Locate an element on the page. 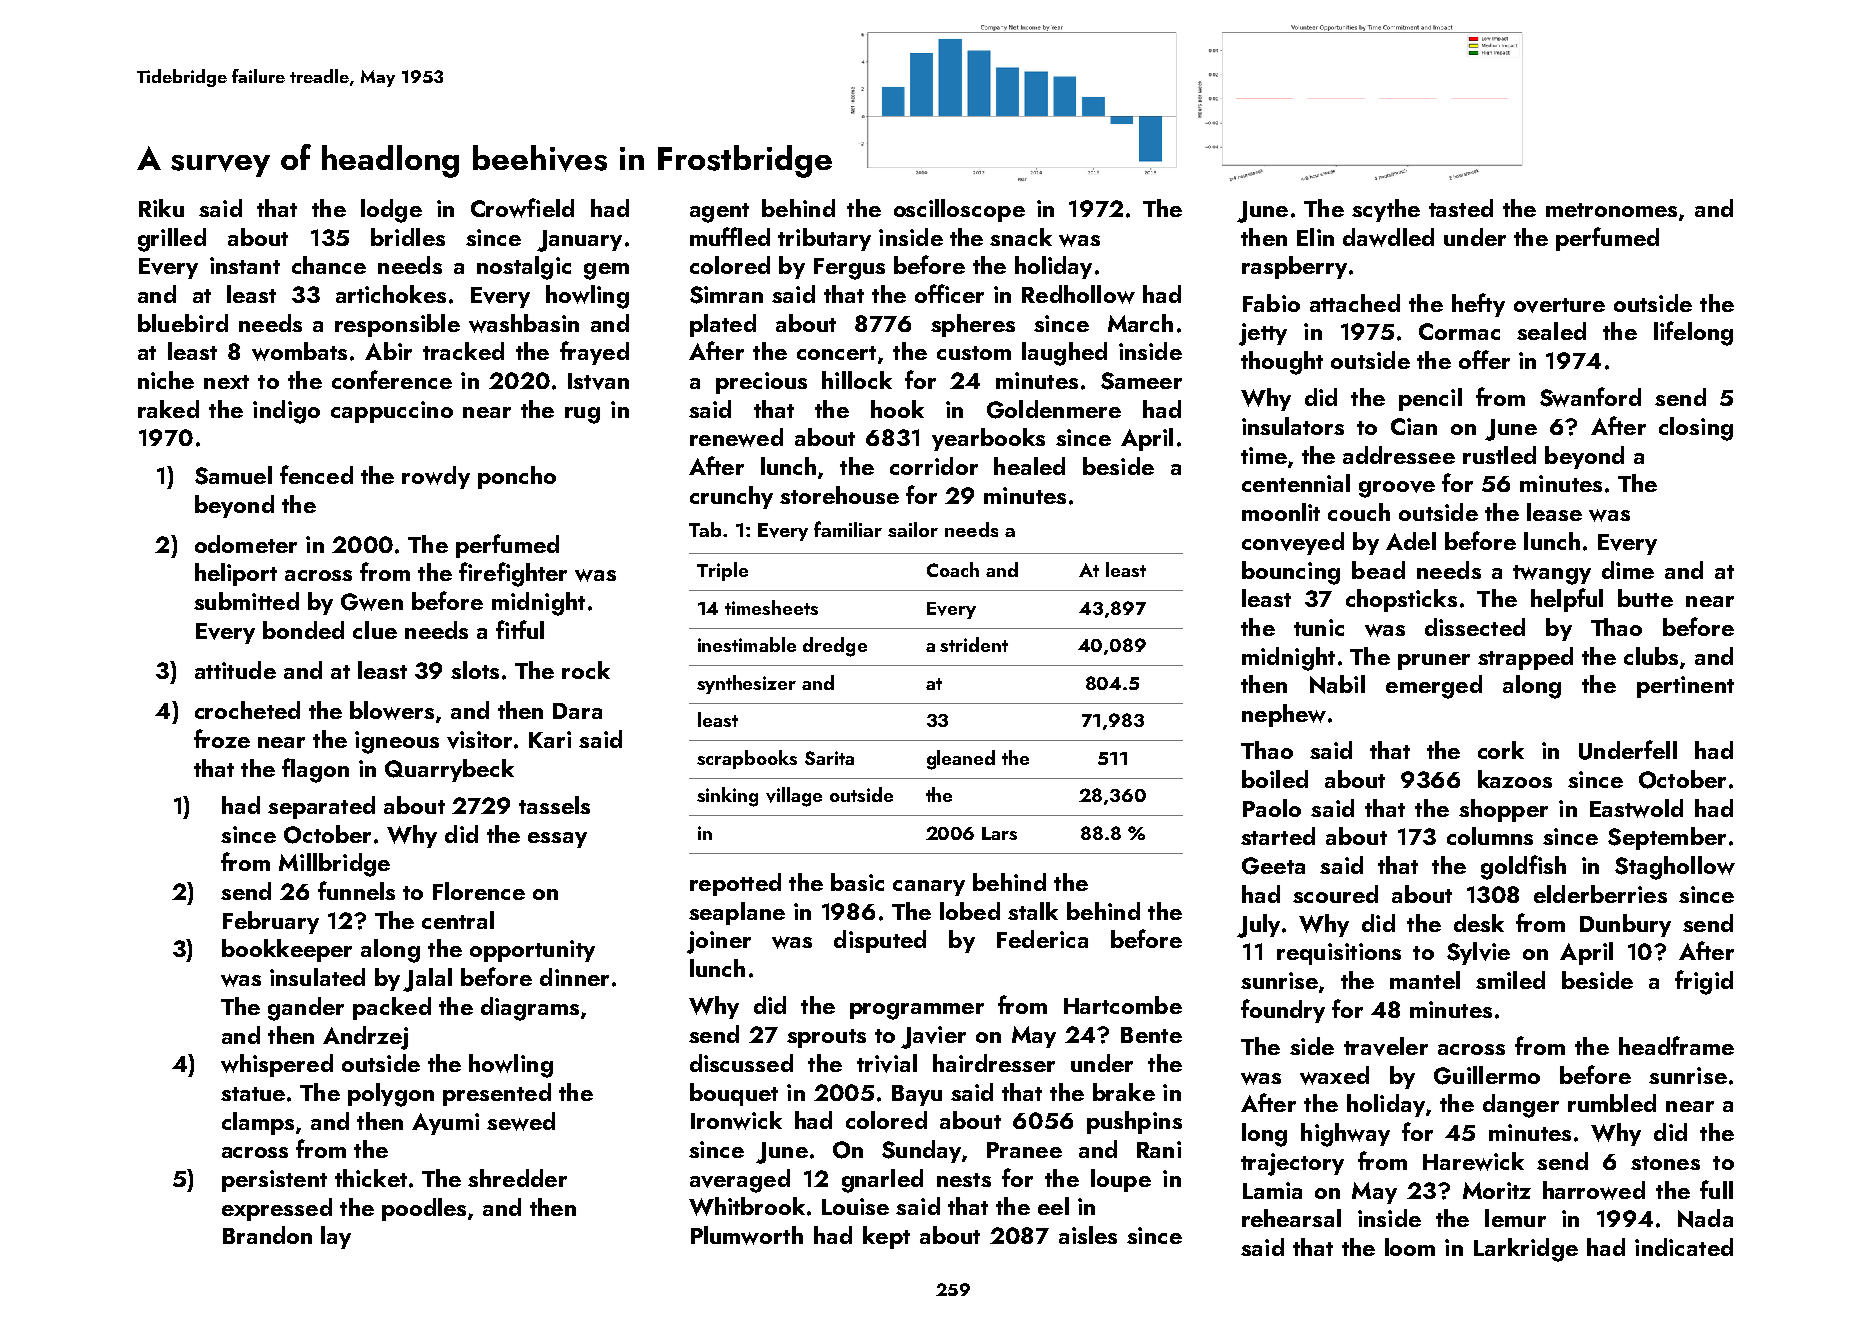 This document has width=1871, height=1323. chance is located at coordinates (329, 265).
